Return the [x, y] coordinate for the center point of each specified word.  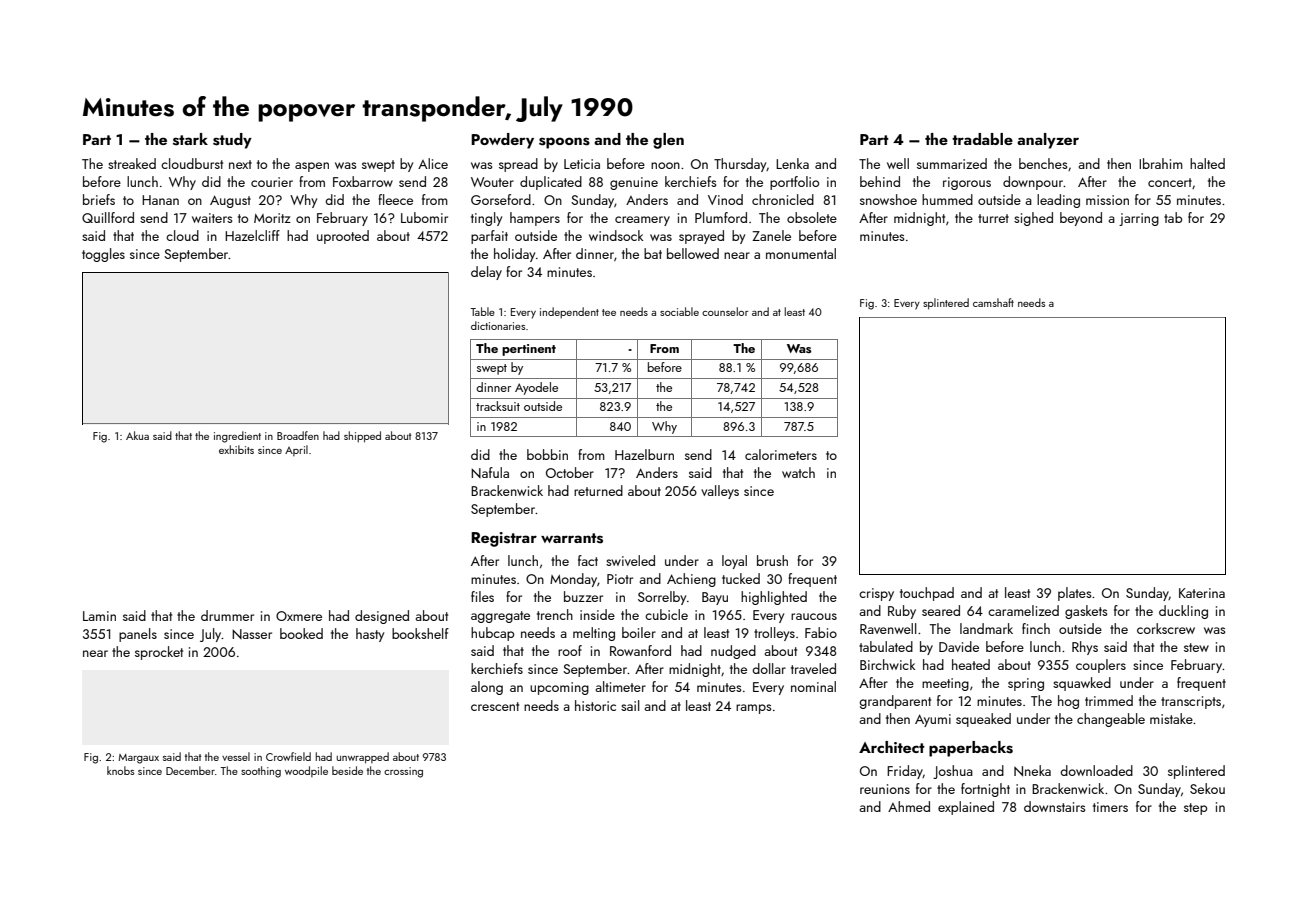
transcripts [1191, 702]
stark [190, 139]
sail [630, 705]
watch [798, 472]
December [190, 770]
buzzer [583, 596]
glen [668, 141]
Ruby [902, 612]
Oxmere [299, 616]
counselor [725, 311]
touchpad [927, 594]
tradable [982, 139]
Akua [137, 435]
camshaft [993, 302]
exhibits [236, 449]
